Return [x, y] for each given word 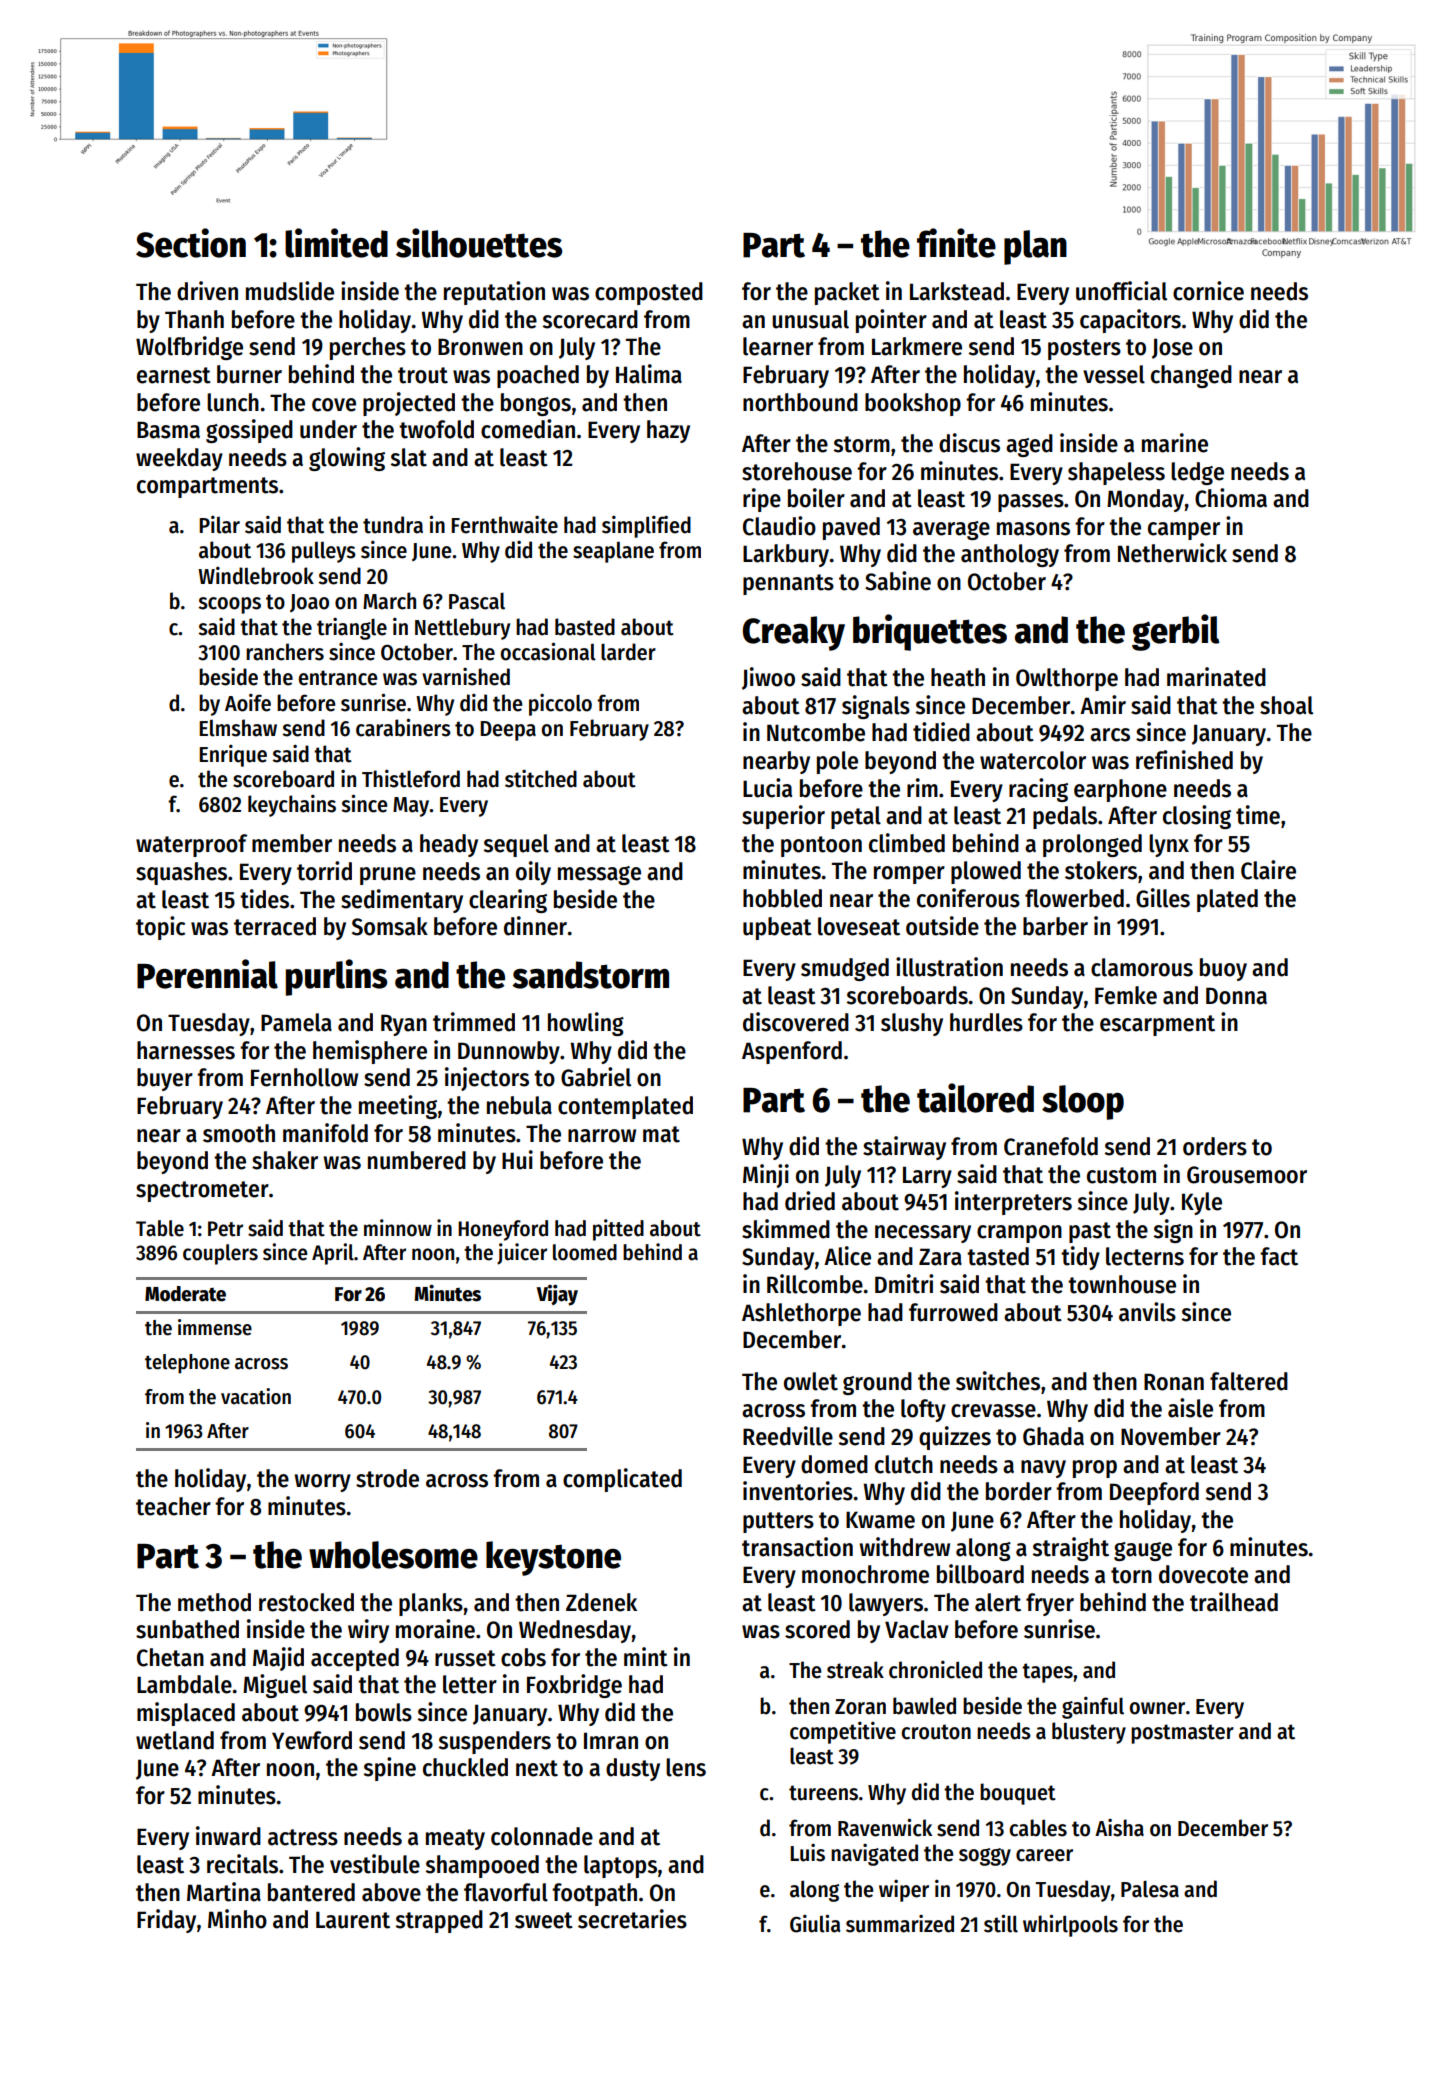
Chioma [1231, 498]
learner [778, 346]
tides [264, 899]
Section [191, 243]
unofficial [1121, 291]
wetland [175, 1740]
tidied [941, 732]
